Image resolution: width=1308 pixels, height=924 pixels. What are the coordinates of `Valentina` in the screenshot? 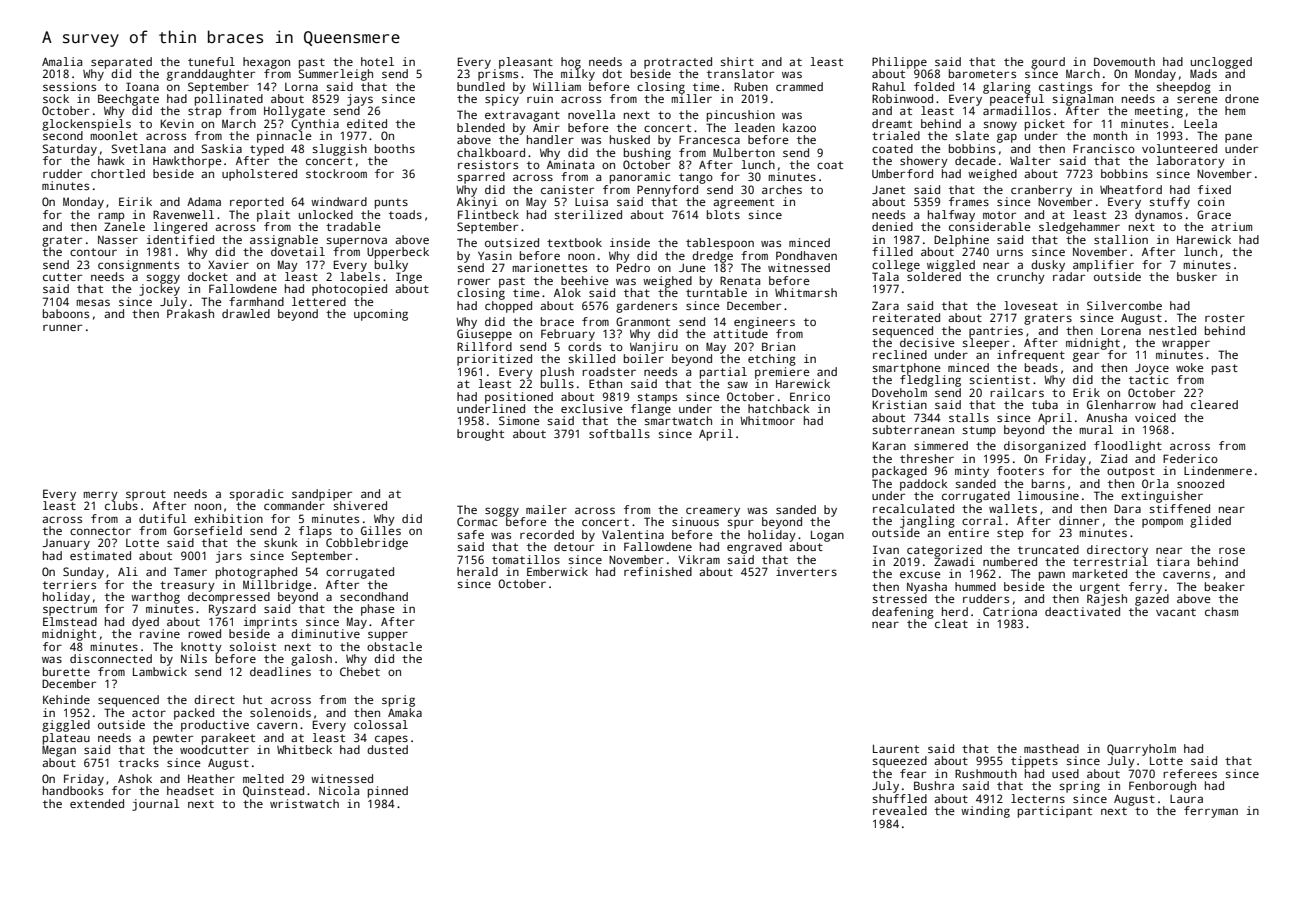 It's located at (633, 534).
